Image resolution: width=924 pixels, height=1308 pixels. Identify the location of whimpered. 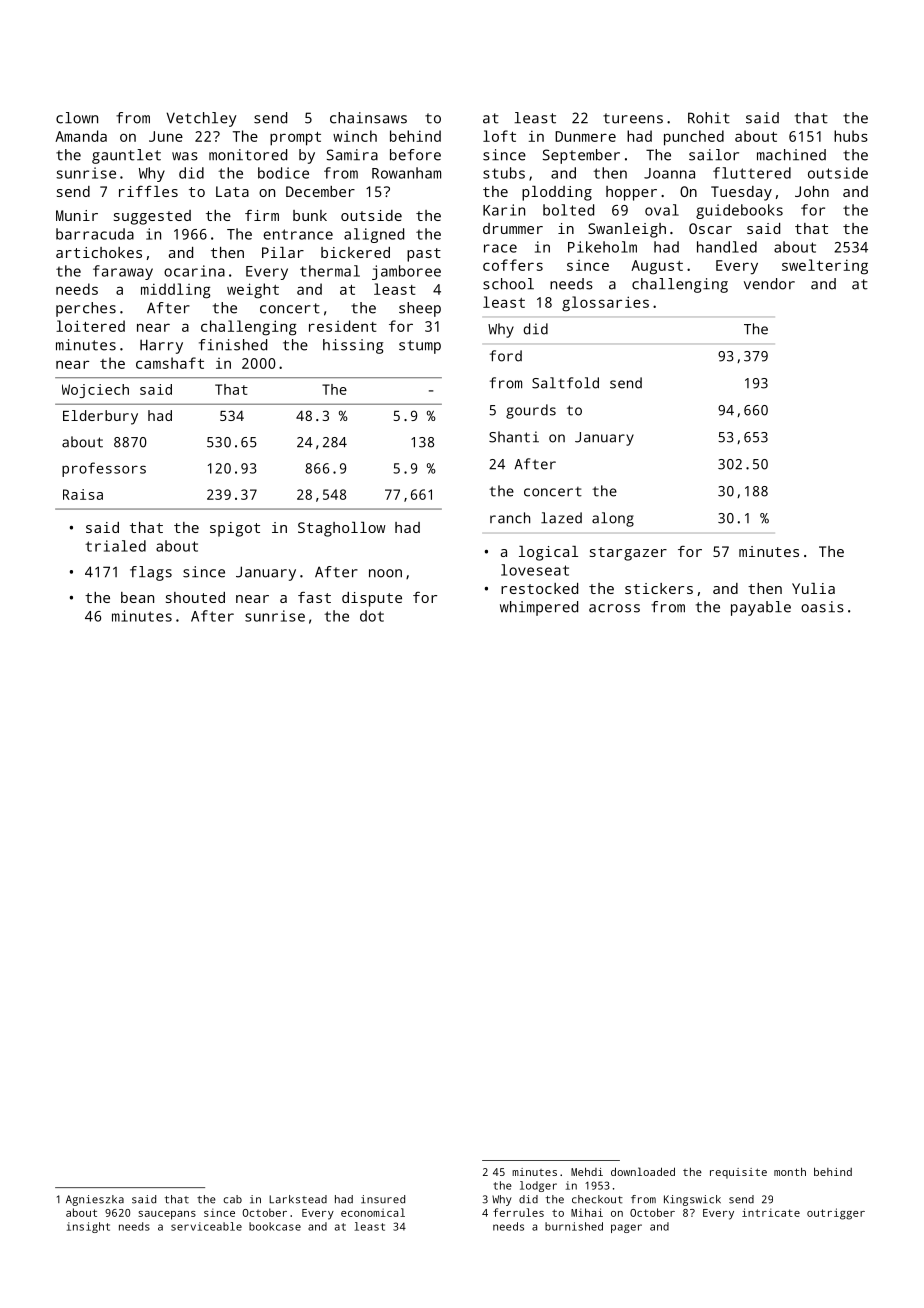
(539, 608).
